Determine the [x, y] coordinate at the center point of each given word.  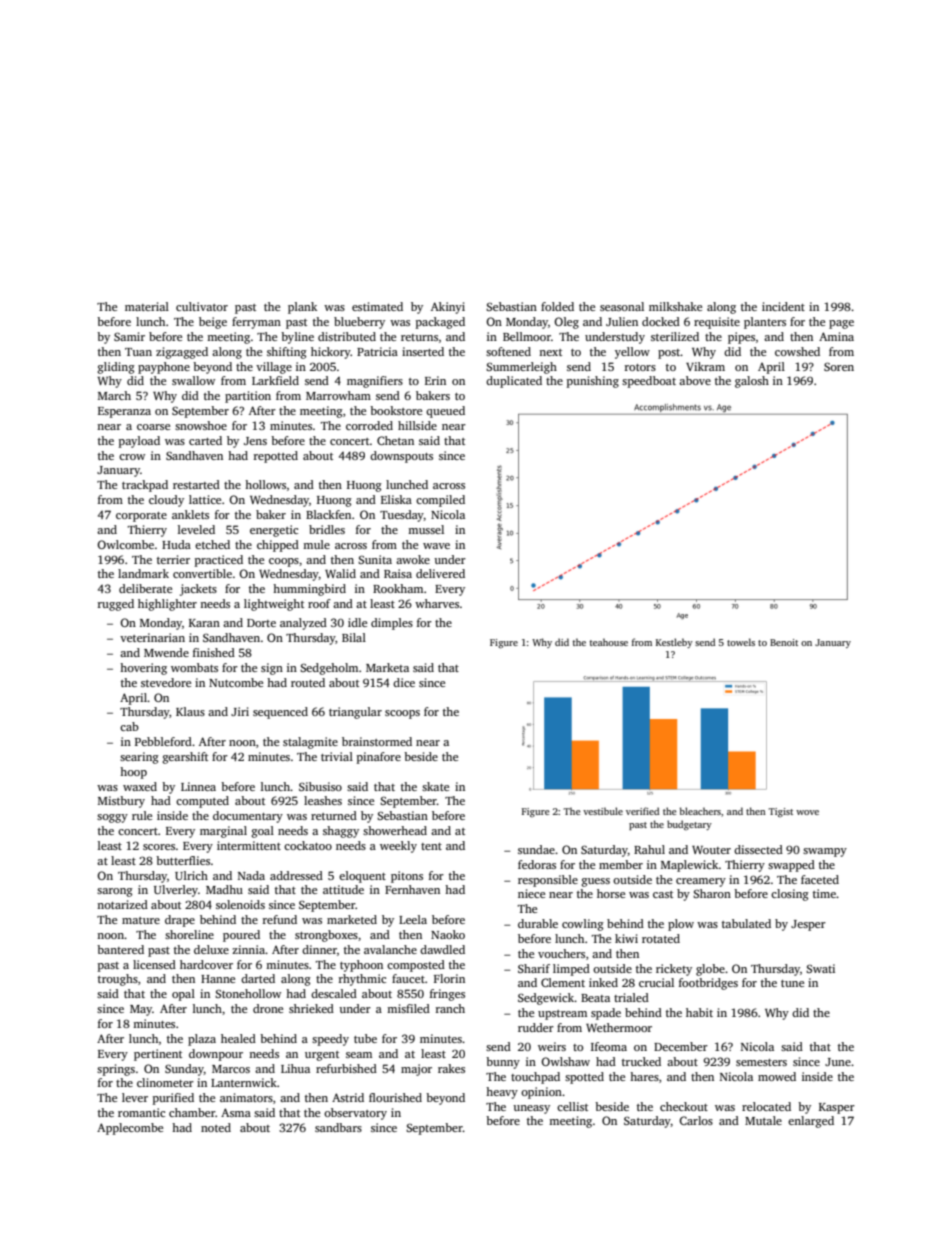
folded [557, 306]
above [695, 380]
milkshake [675, 306]
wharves [437, 603]
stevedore [166, 682]
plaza [202, 1040]
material [147, 306]
